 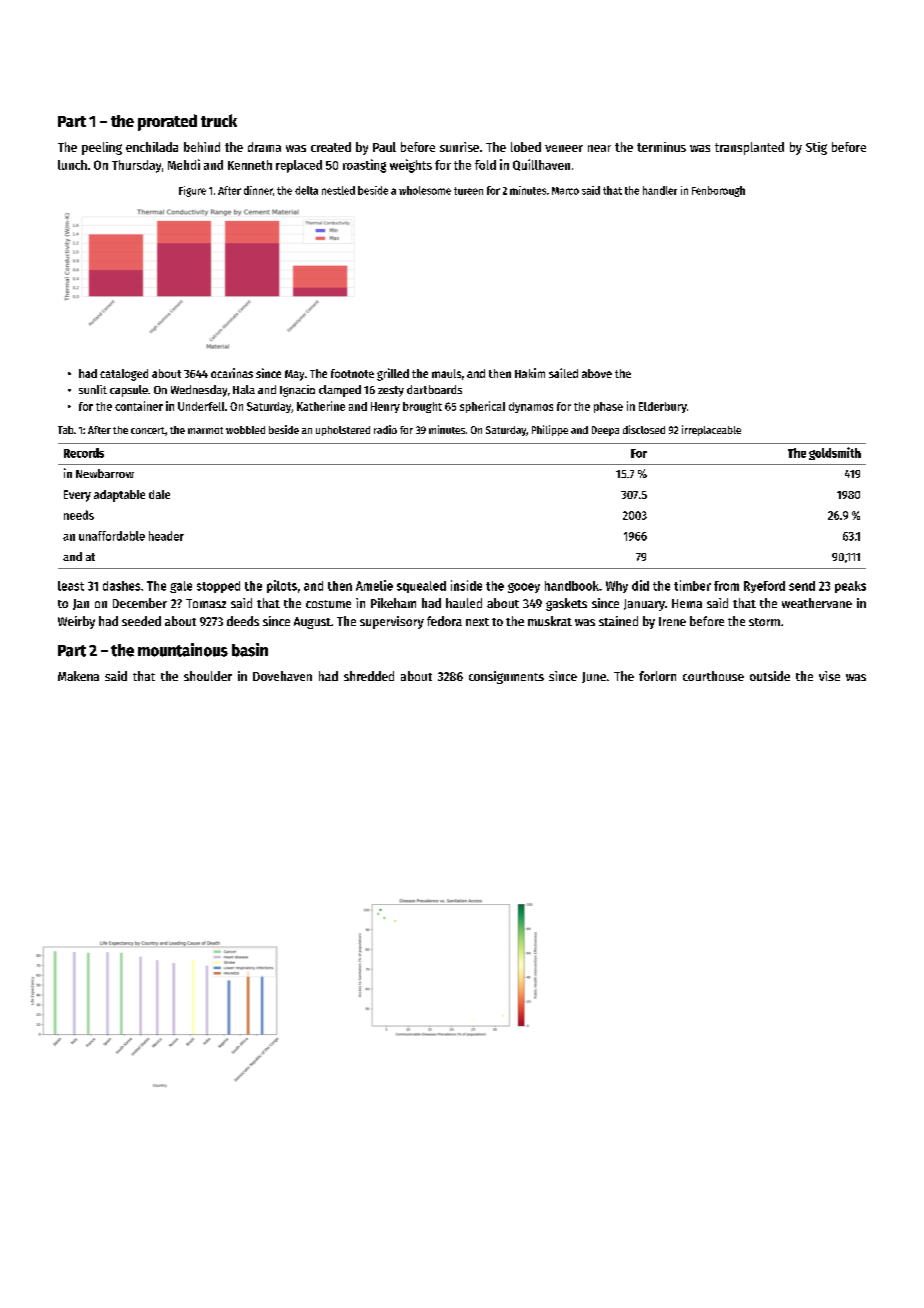 What do you see at coordinates (726, 586) in the page?
I see `from` at bounding box center [726, 586].
